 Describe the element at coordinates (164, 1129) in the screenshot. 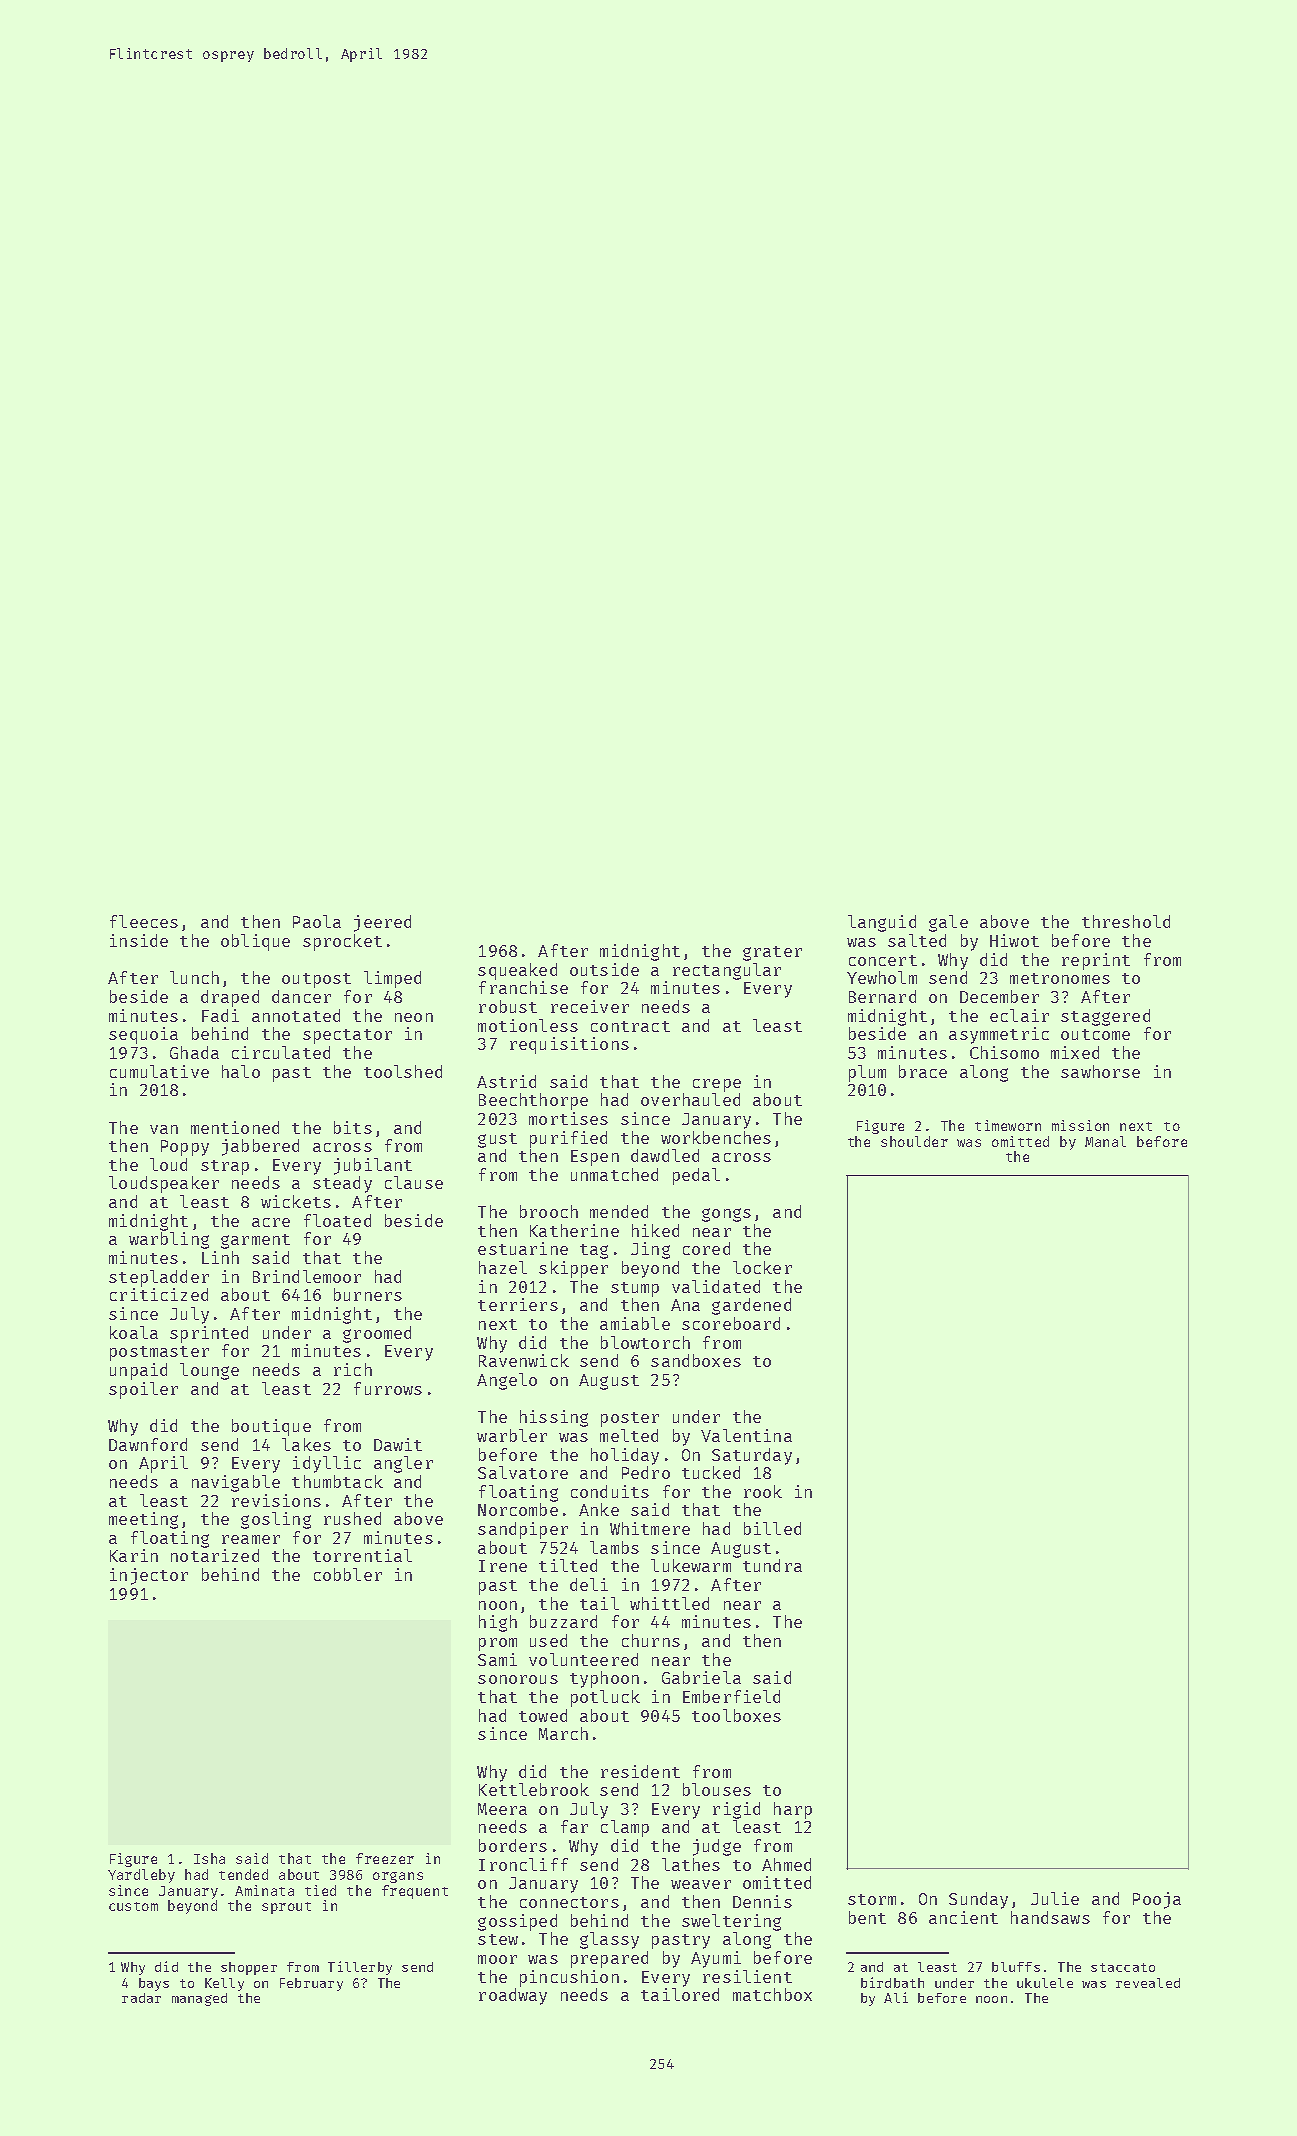

I see `van` at that location.
